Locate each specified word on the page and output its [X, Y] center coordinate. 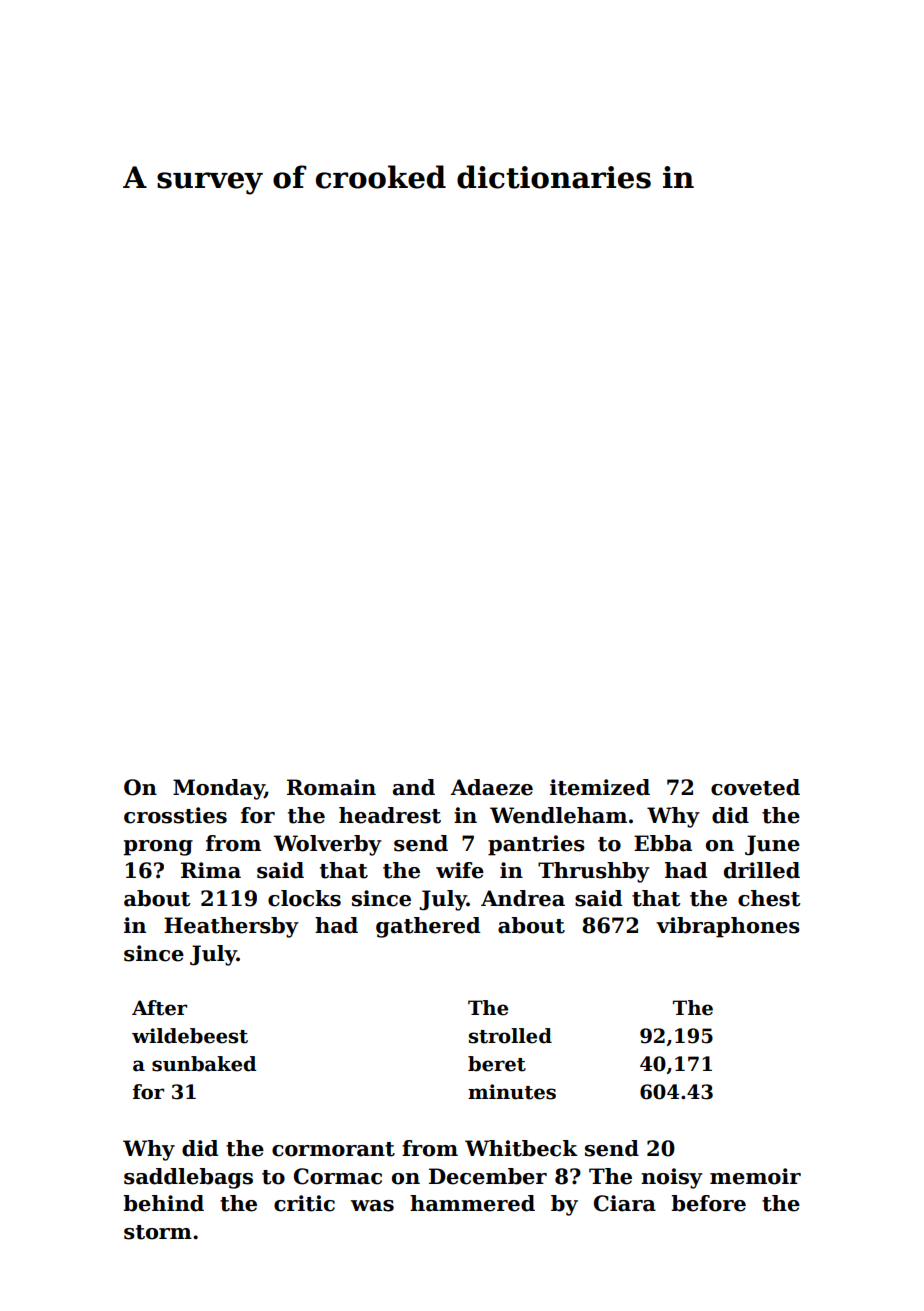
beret [497, 1064]
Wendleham [558, 815]
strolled [510, 1036]
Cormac [338, 1176]
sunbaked [204, 1064]
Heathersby [231, 927]
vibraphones [728, 927]
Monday [219, 789]
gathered [428, 927]
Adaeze [492, 787]
